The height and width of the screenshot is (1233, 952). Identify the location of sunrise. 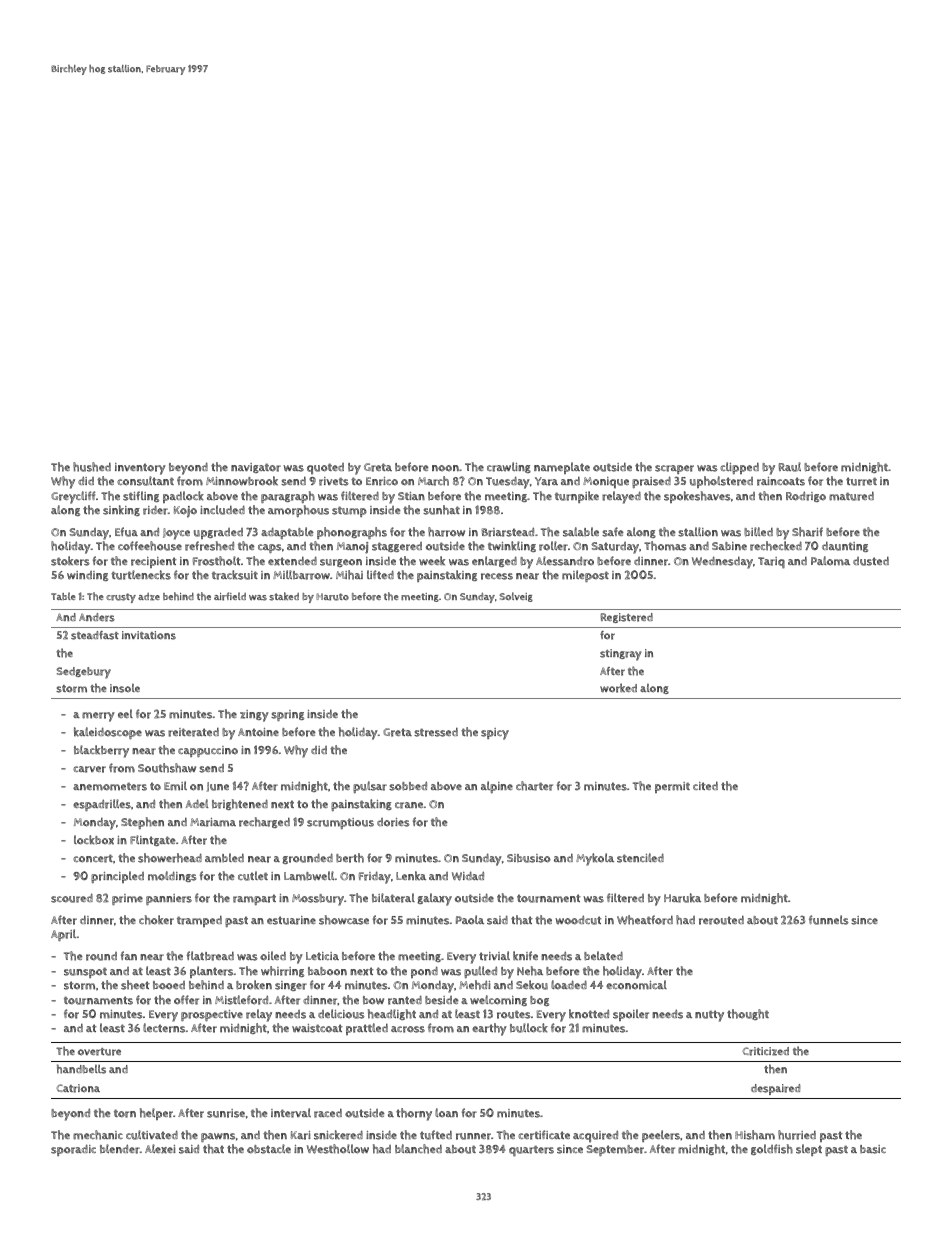
(226, 1113).
